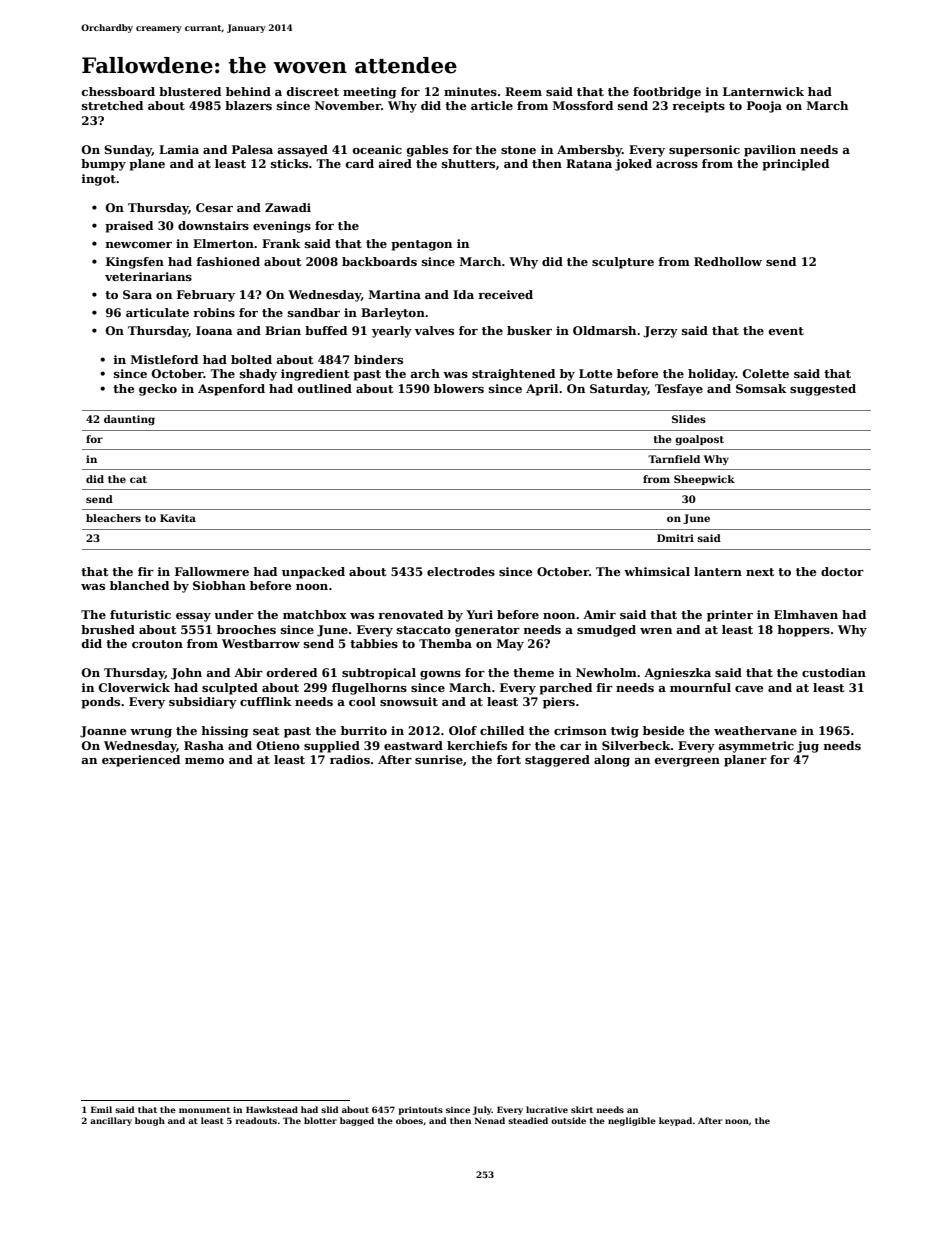 Image resolution: width=952 pixels, height=1233 pixels. I want to click on stretched, so click(112, 105).
